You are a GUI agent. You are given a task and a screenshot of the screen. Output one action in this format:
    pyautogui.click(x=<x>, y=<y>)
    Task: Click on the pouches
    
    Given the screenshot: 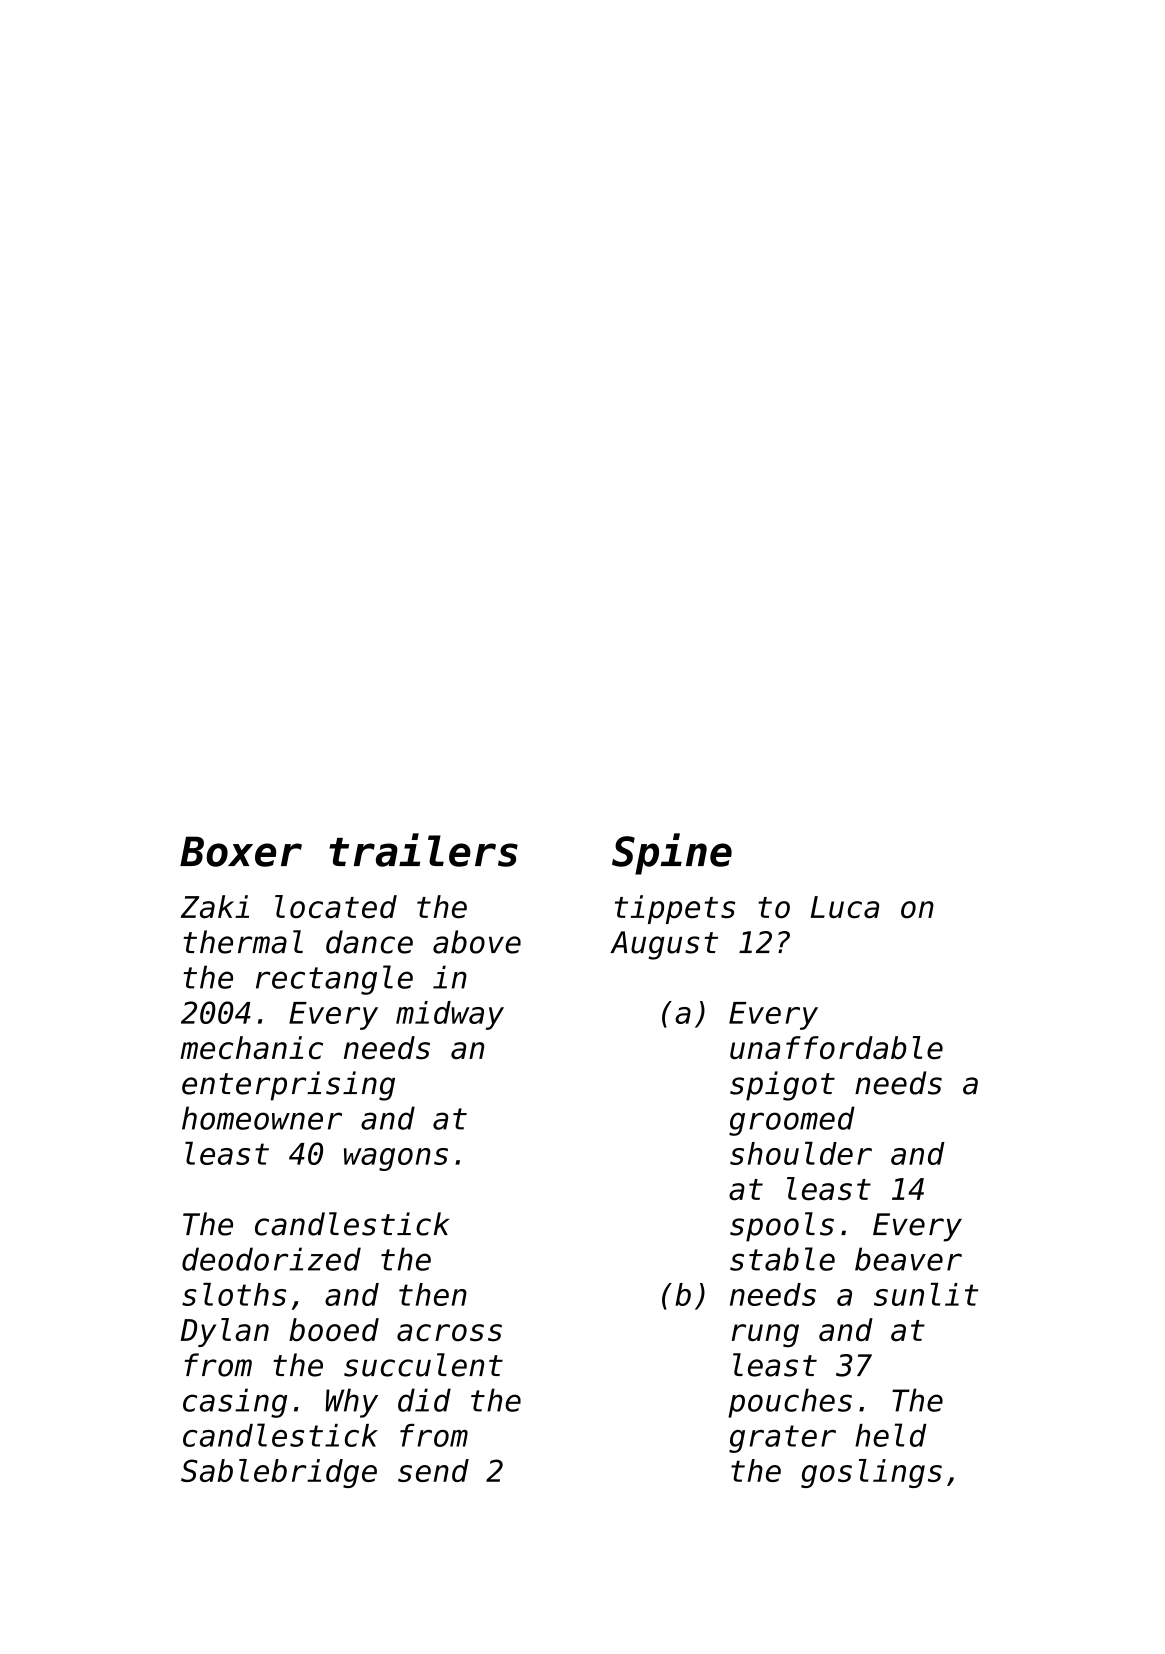 What is the action you would take?
    pyautogui.click(x=790, y=1403)
